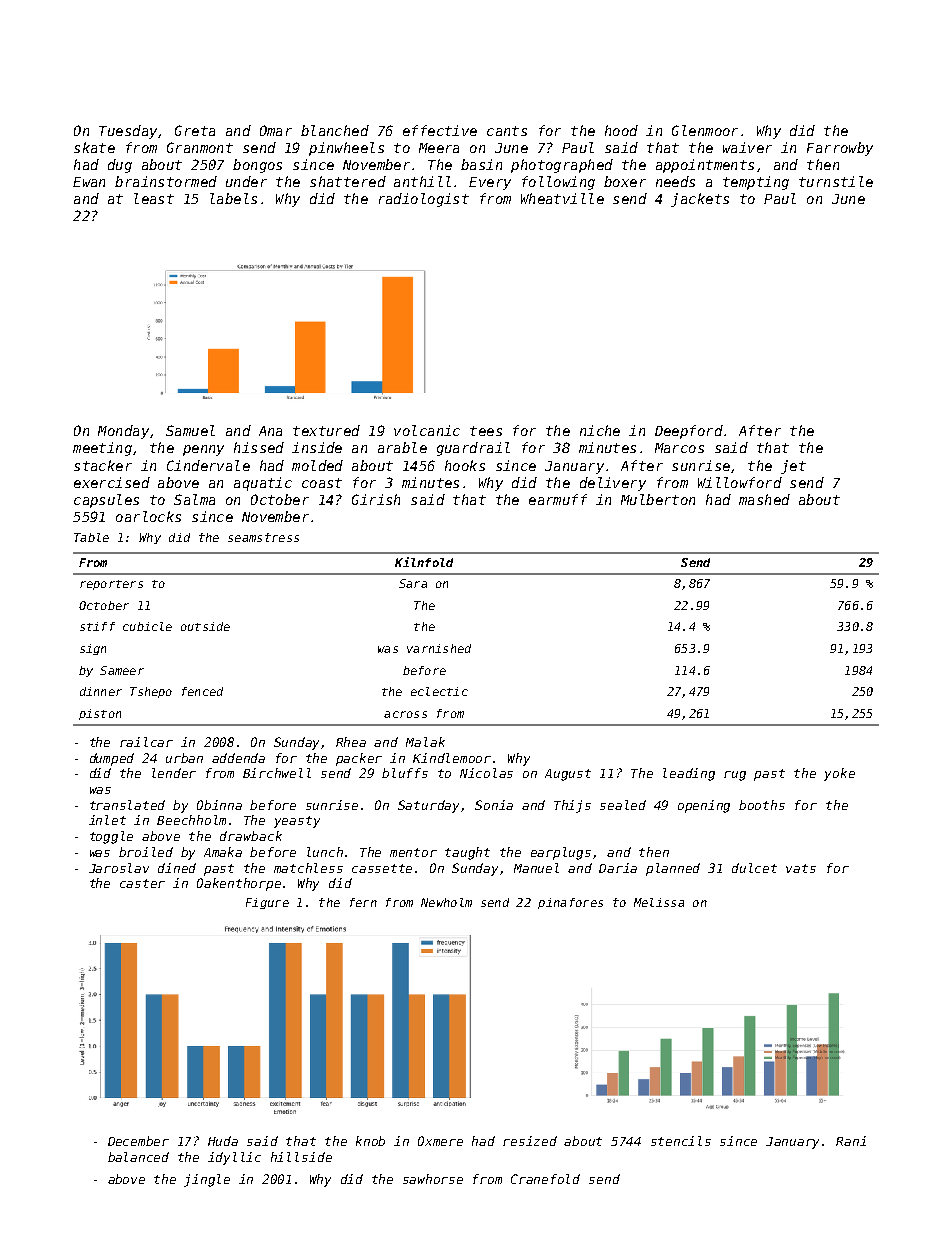 Image resolution: width=952 pixels, height=1233 pixels. Describe the element at coordinates (494, 805) in the page. I see `Sonia` at that location.
